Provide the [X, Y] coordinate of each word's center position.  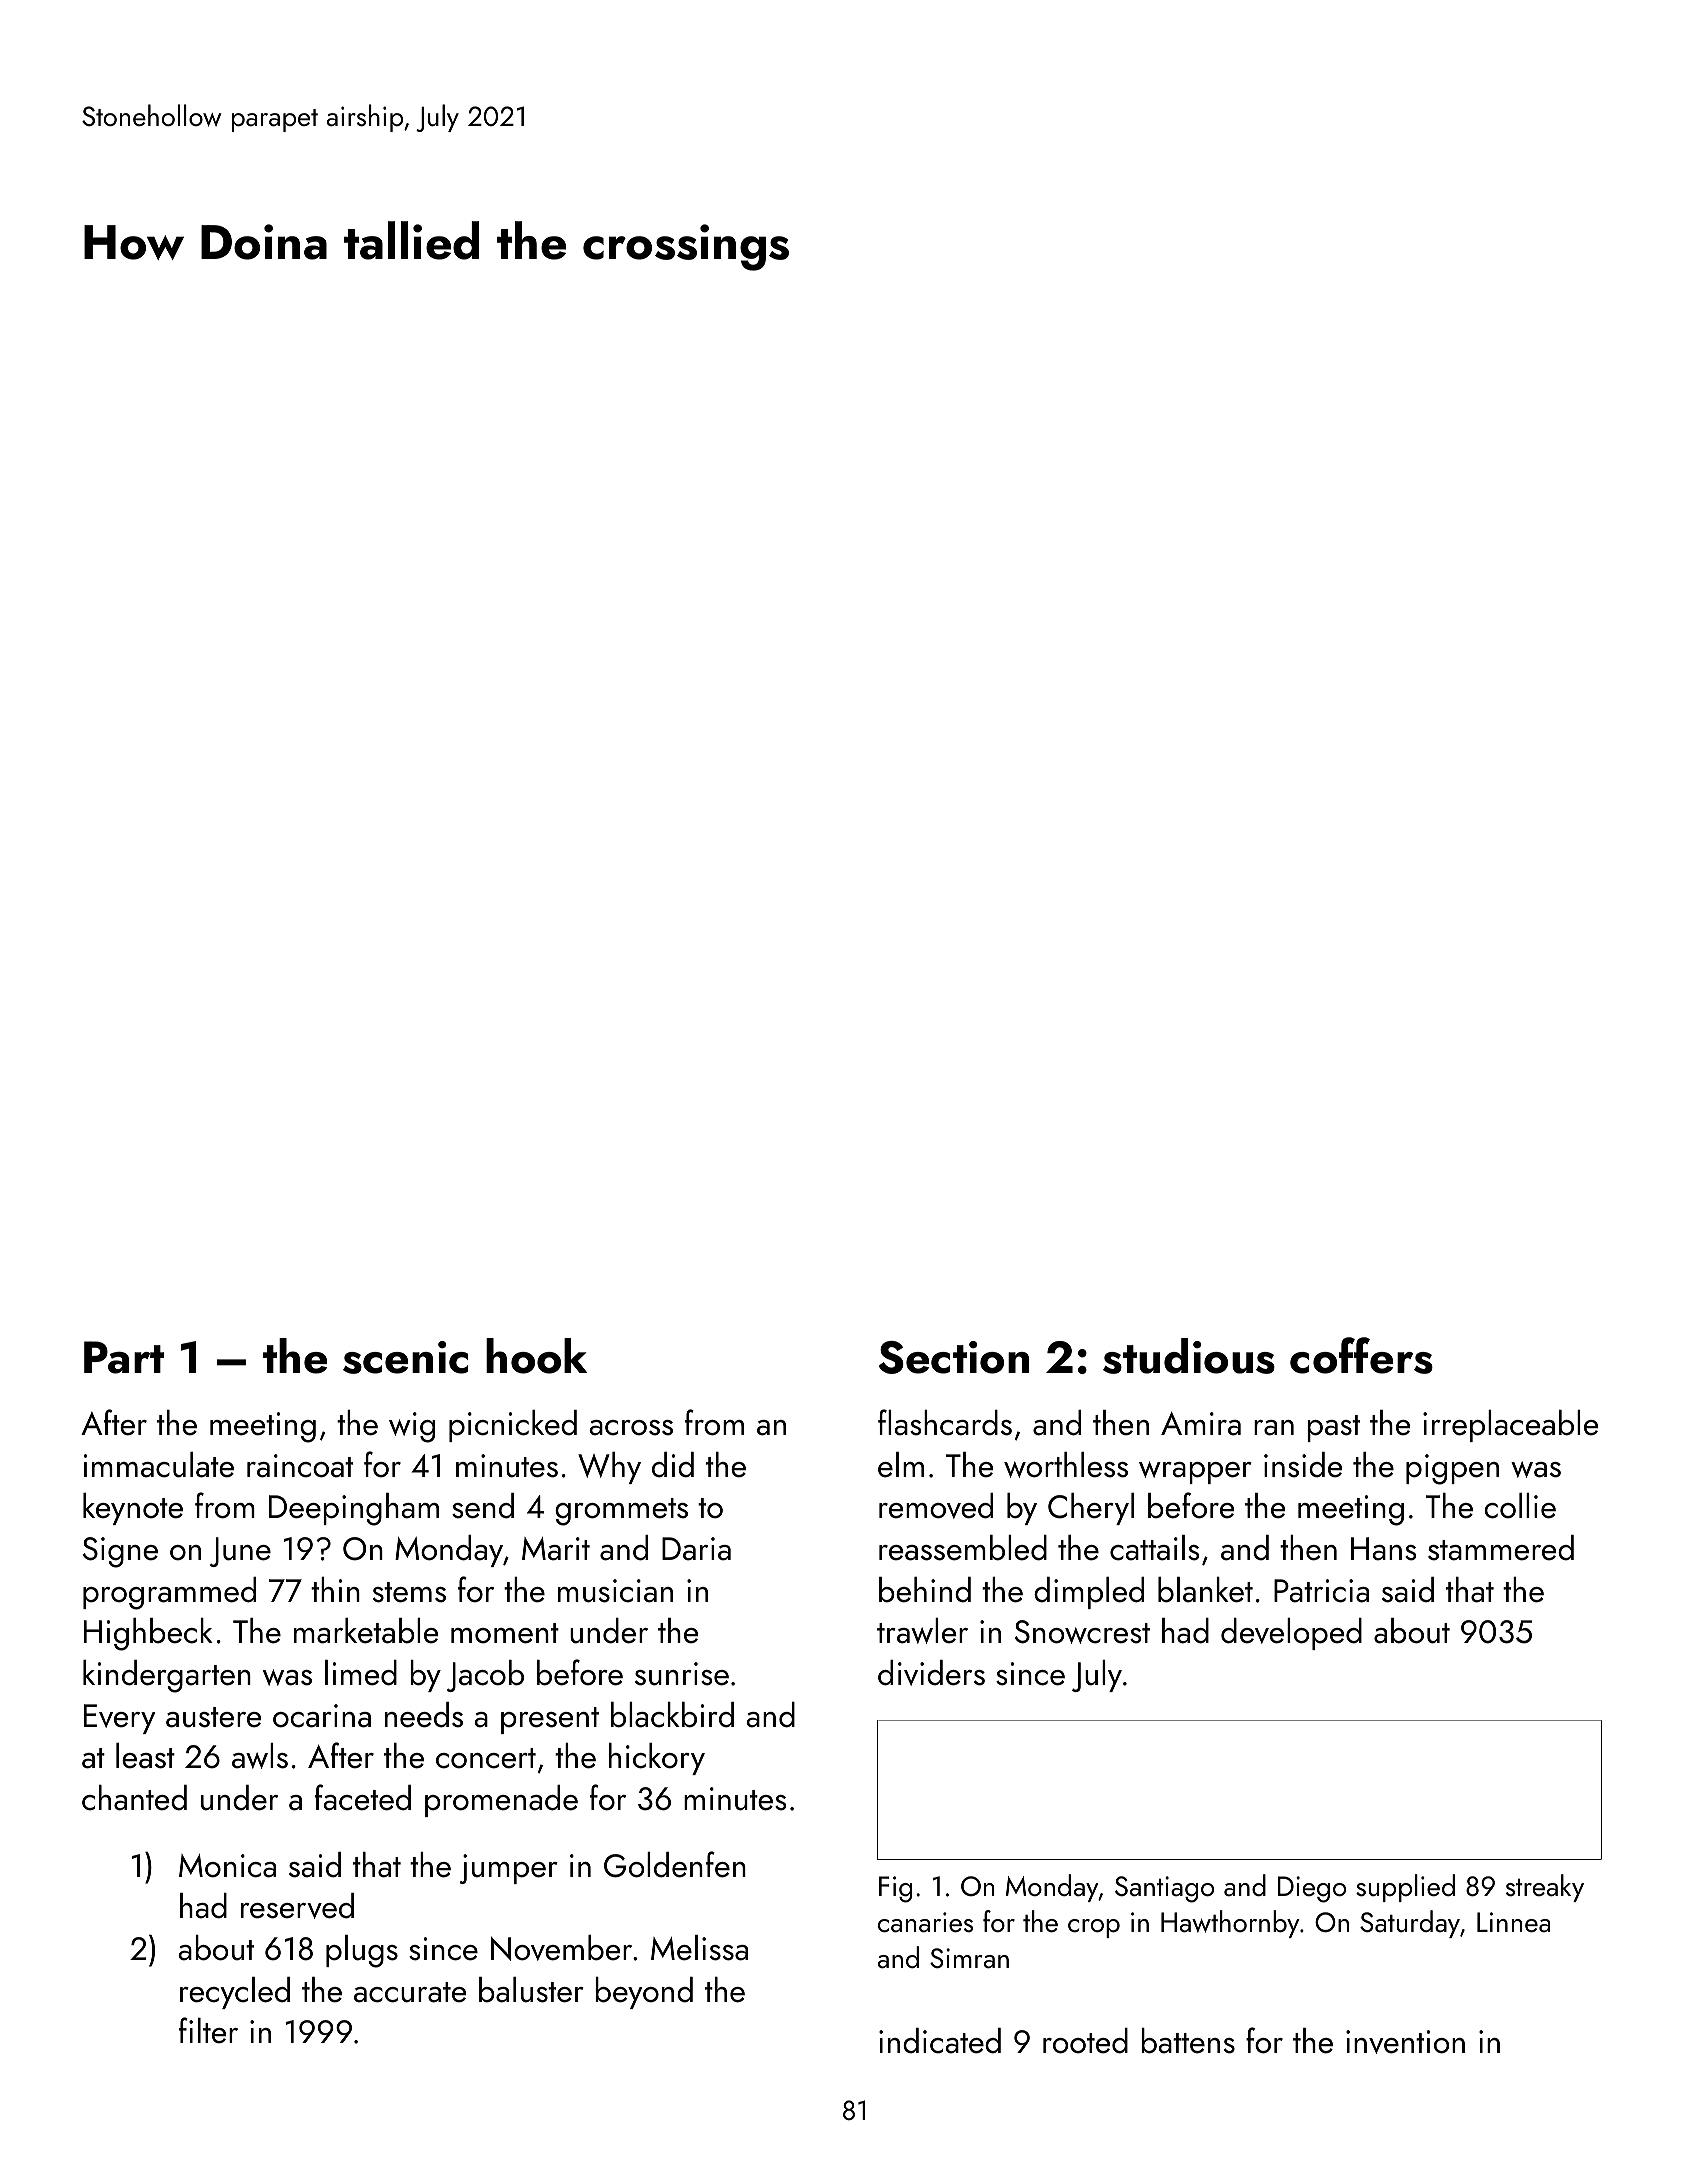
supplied [1405, 1888]
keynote [133, 1509]
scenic [405, 1357]
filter [208, 2030]
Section [954, 1357]
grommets [621, 1512]
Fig [895, 1889]
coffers [1361, 1355]
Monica [227, 1866]
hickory [657, 1759]
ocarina [322, 1716]
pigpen [1452, 1469]
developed [1291, 1634]
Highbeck [148, 1634]
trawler [922, 1631]
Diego [1312, 1889]
